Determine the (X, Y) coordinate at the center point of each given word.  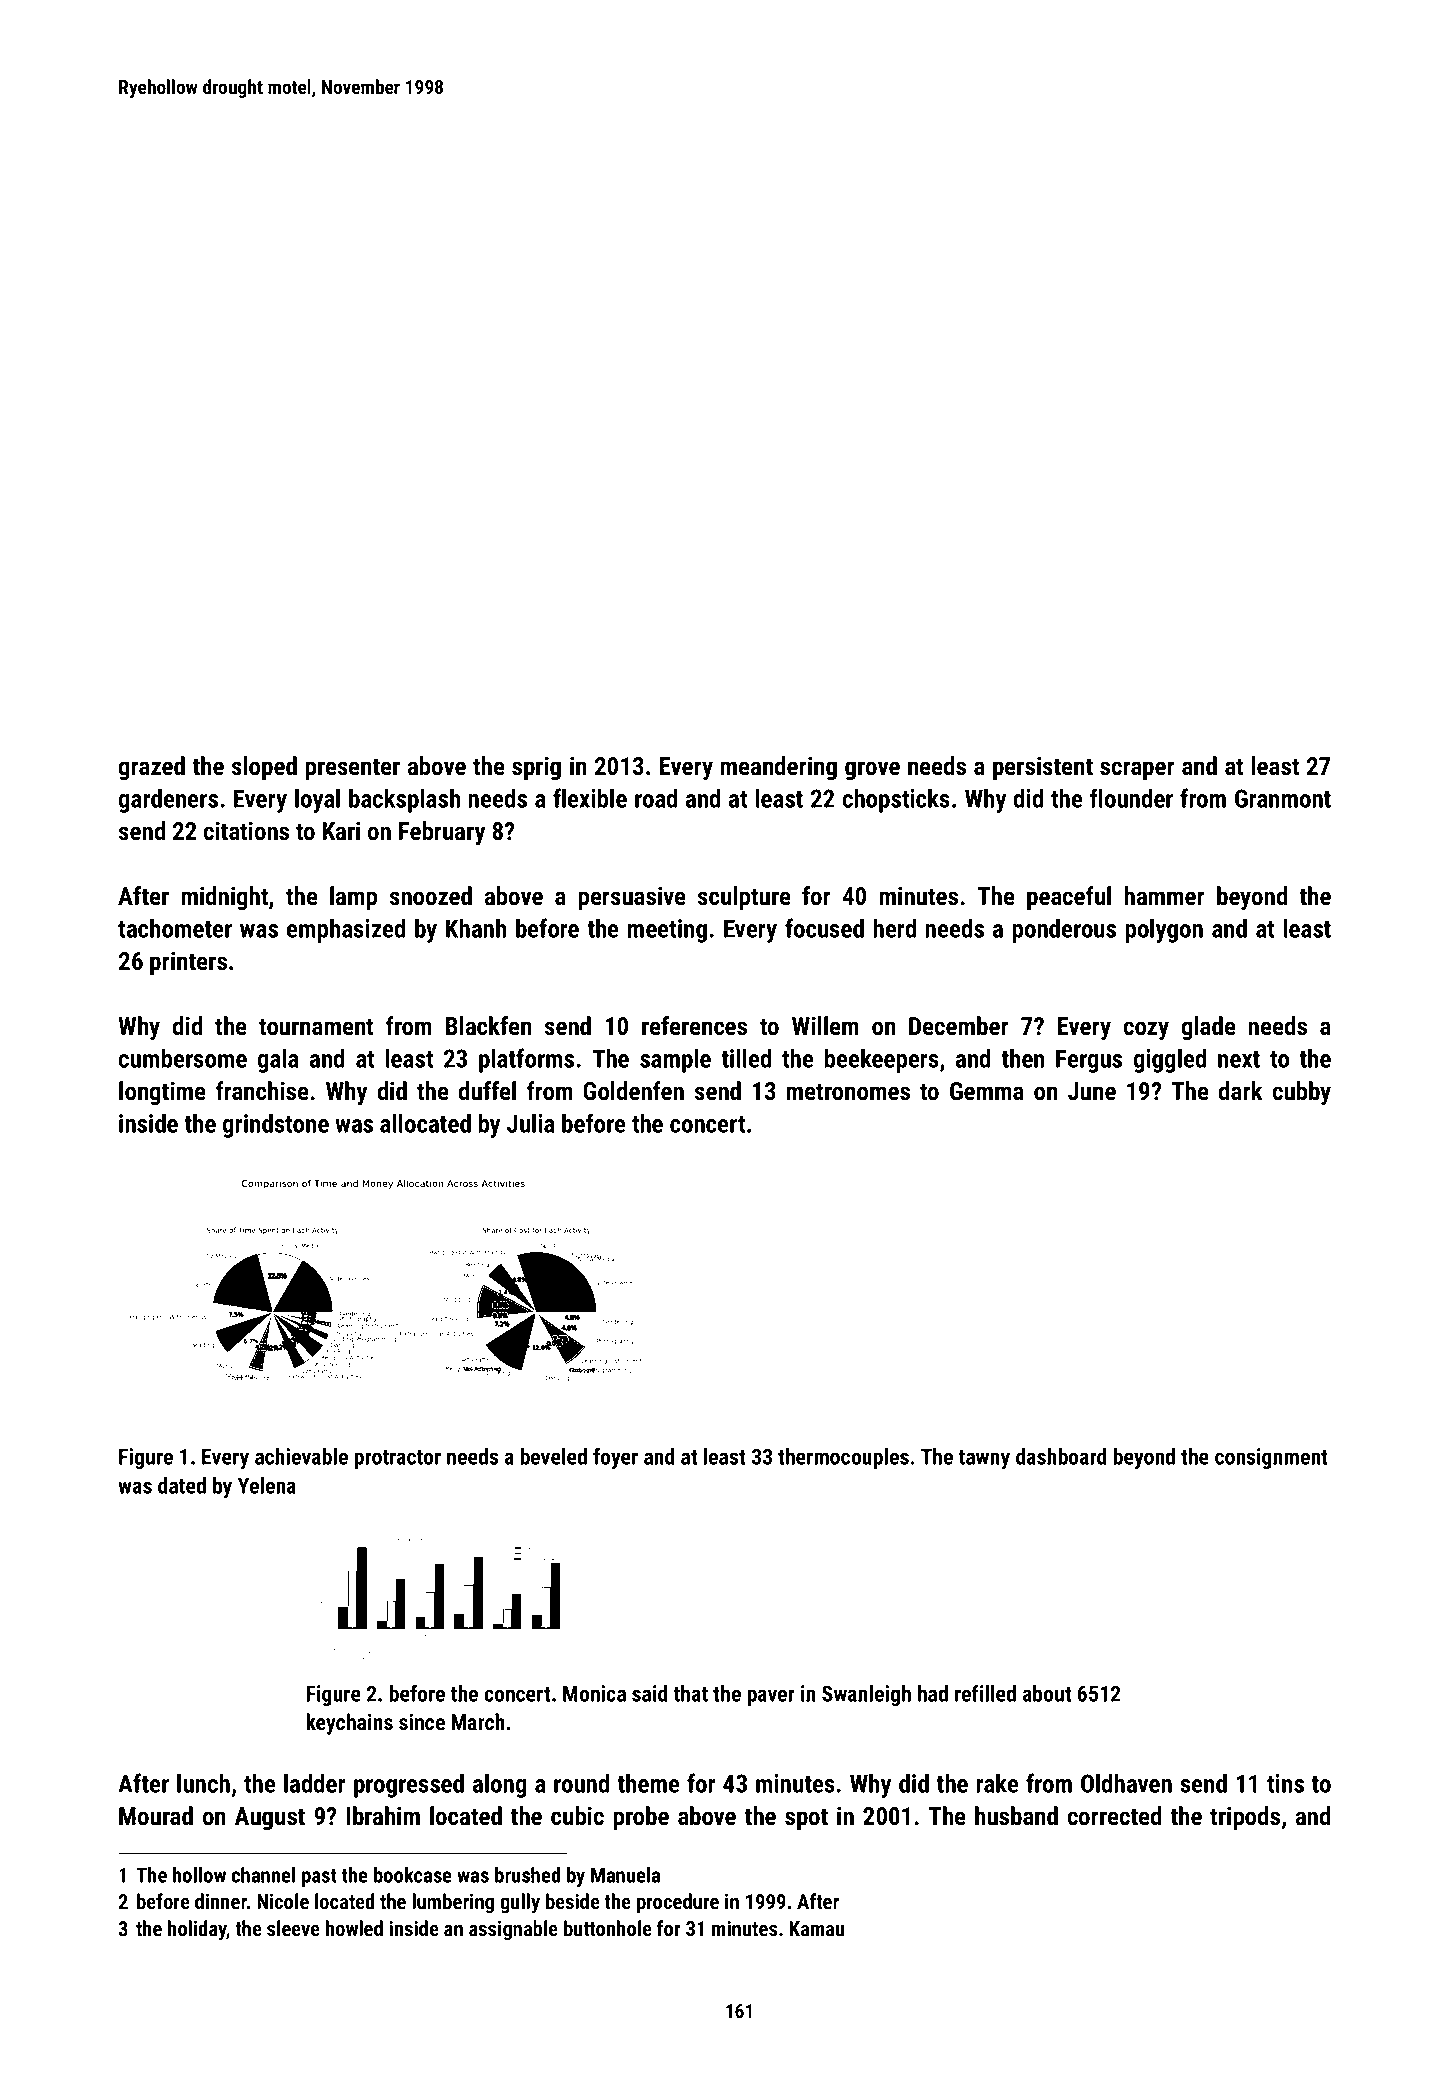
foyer (615, 1458)
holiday (197, 1930)
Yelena (267, 1485)
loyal (317, 800)
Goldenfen (633, 1091)
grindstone (276, 1125)
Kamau (816, 1928)
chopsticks (896, 800)
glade (1209, 1028)
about (1047, 1693)
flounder (1131, 798)
